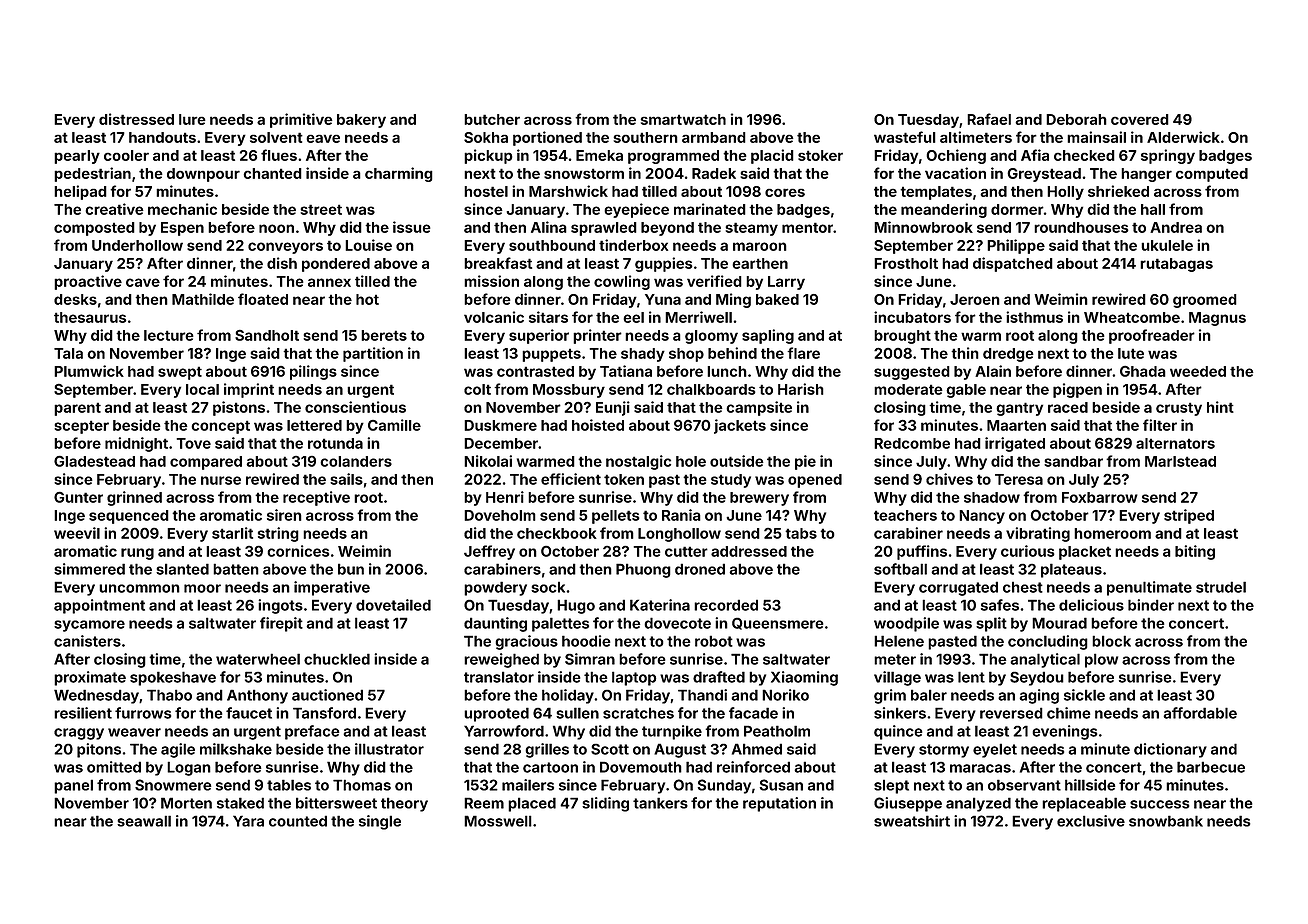  Describe the element at coordinates (136, 119) in the page. I see `distressed` at that location.
